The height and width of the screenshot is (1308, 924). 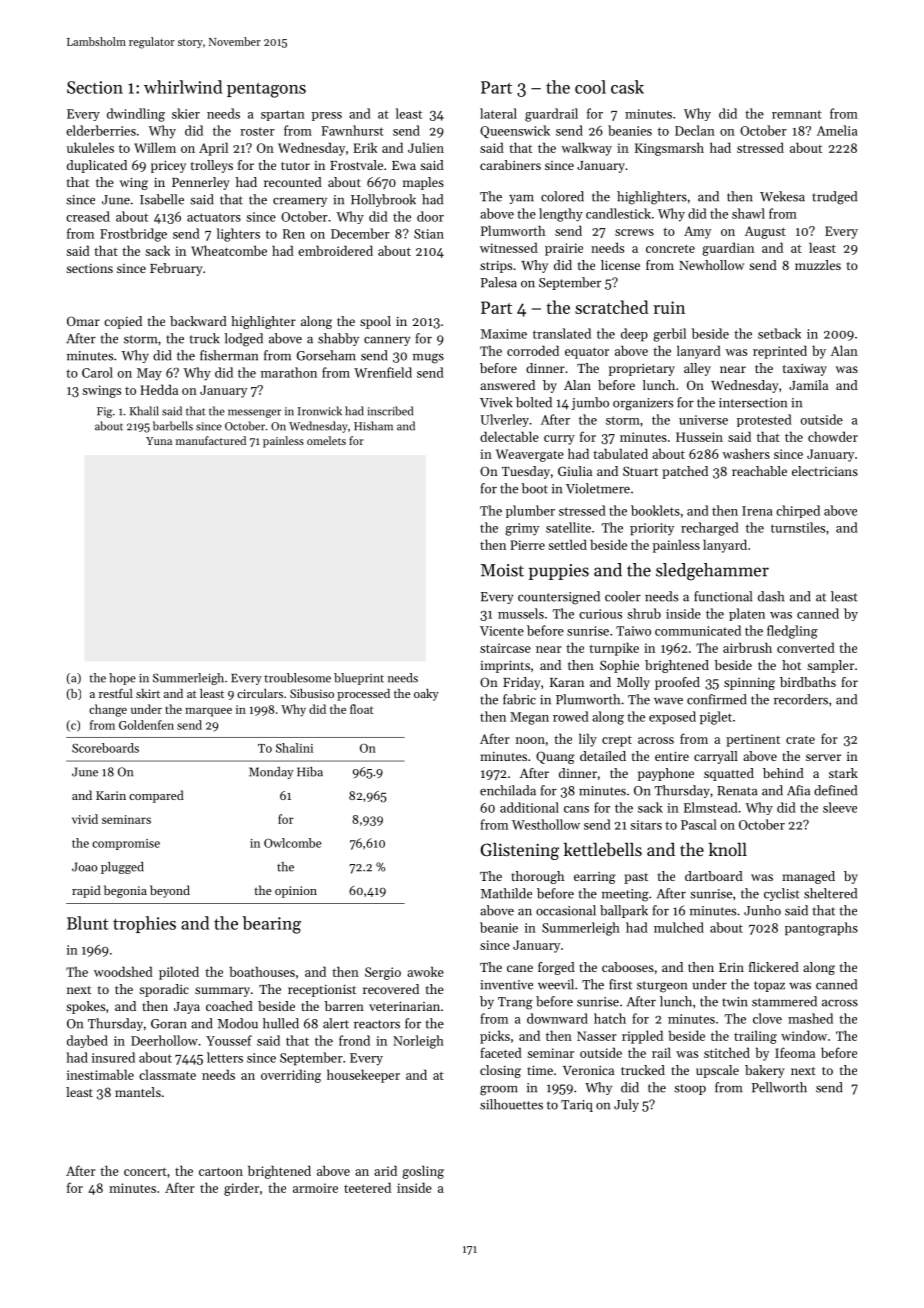 What do you see at coordinates (170, 891) in the screenshot?
I see `beyond` at bounding box center [170, 891].
